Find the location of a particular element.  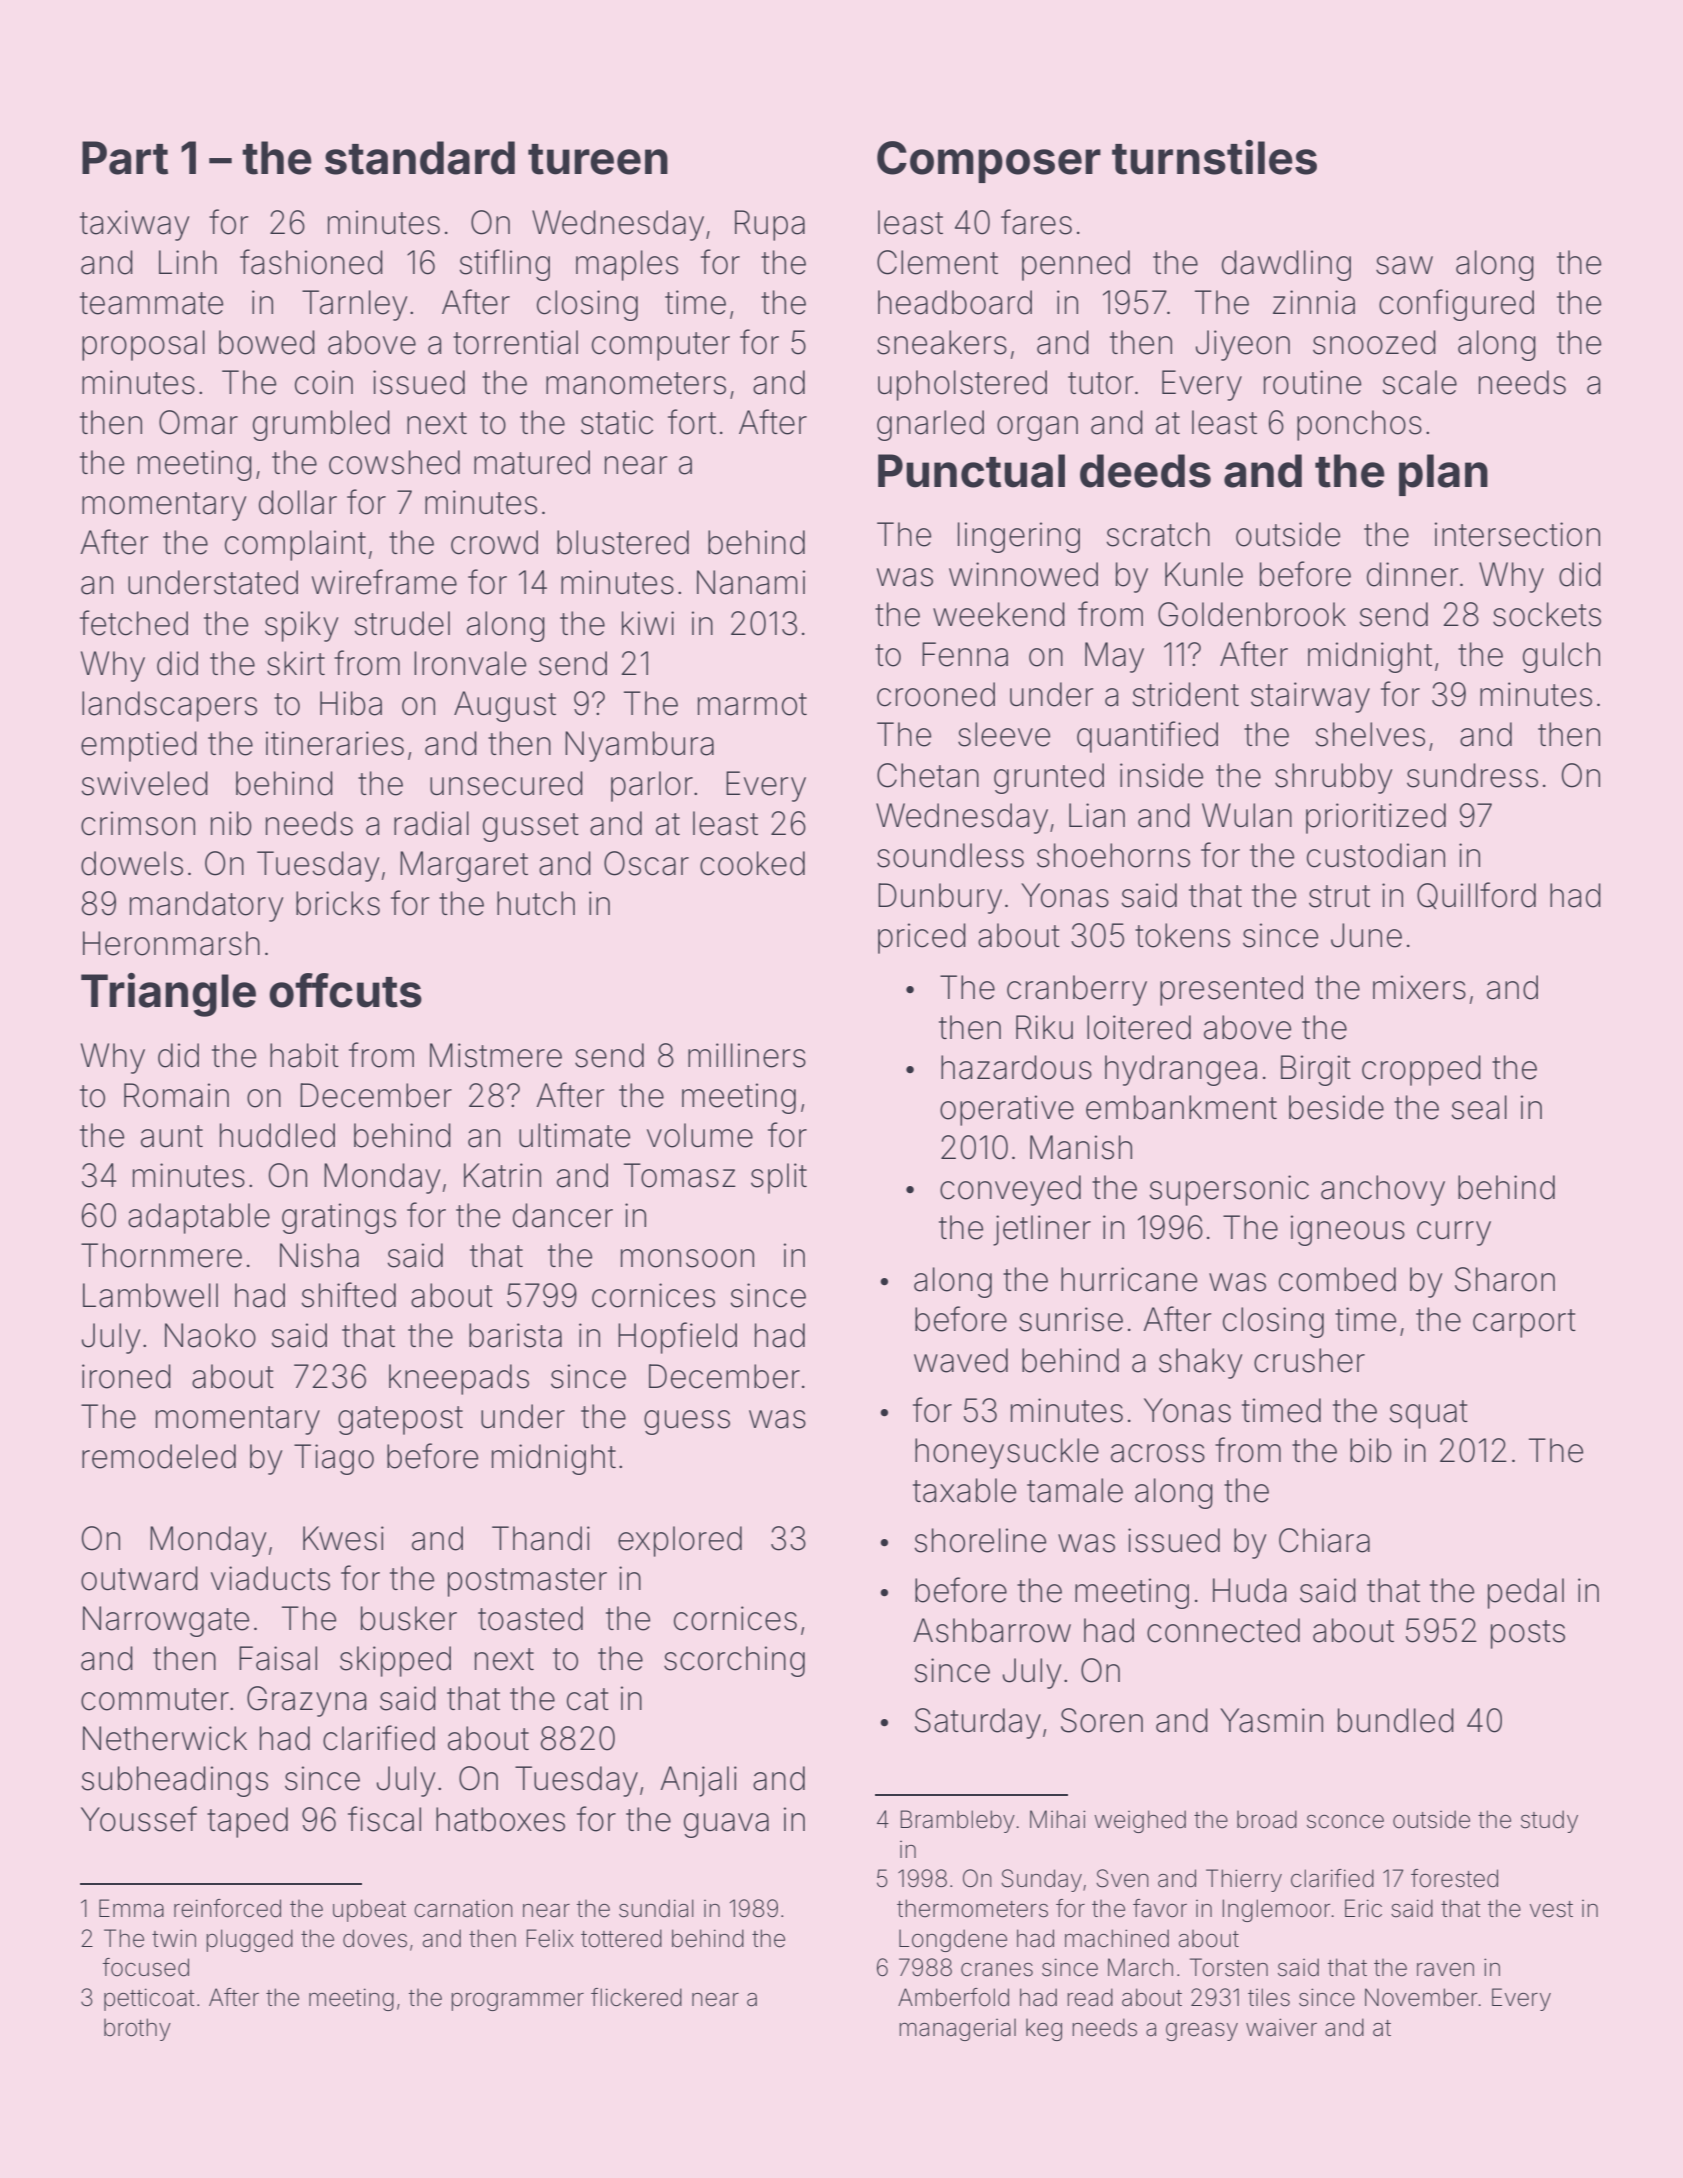

Naoko is located at coordinates (210, 1335).
